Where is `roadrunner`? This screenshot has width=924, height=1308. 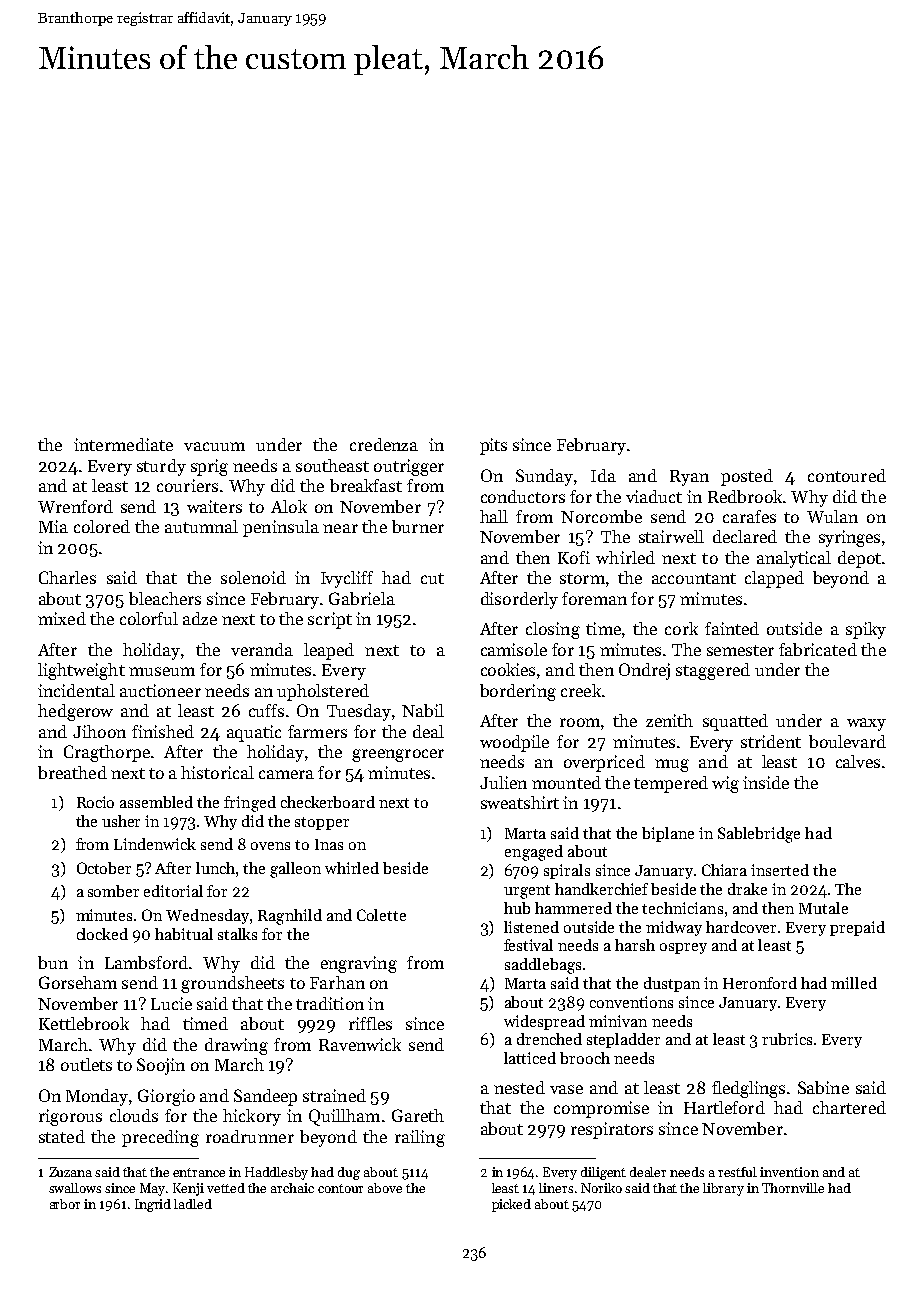
roadrunner is located at coordinates (250, 1136).
